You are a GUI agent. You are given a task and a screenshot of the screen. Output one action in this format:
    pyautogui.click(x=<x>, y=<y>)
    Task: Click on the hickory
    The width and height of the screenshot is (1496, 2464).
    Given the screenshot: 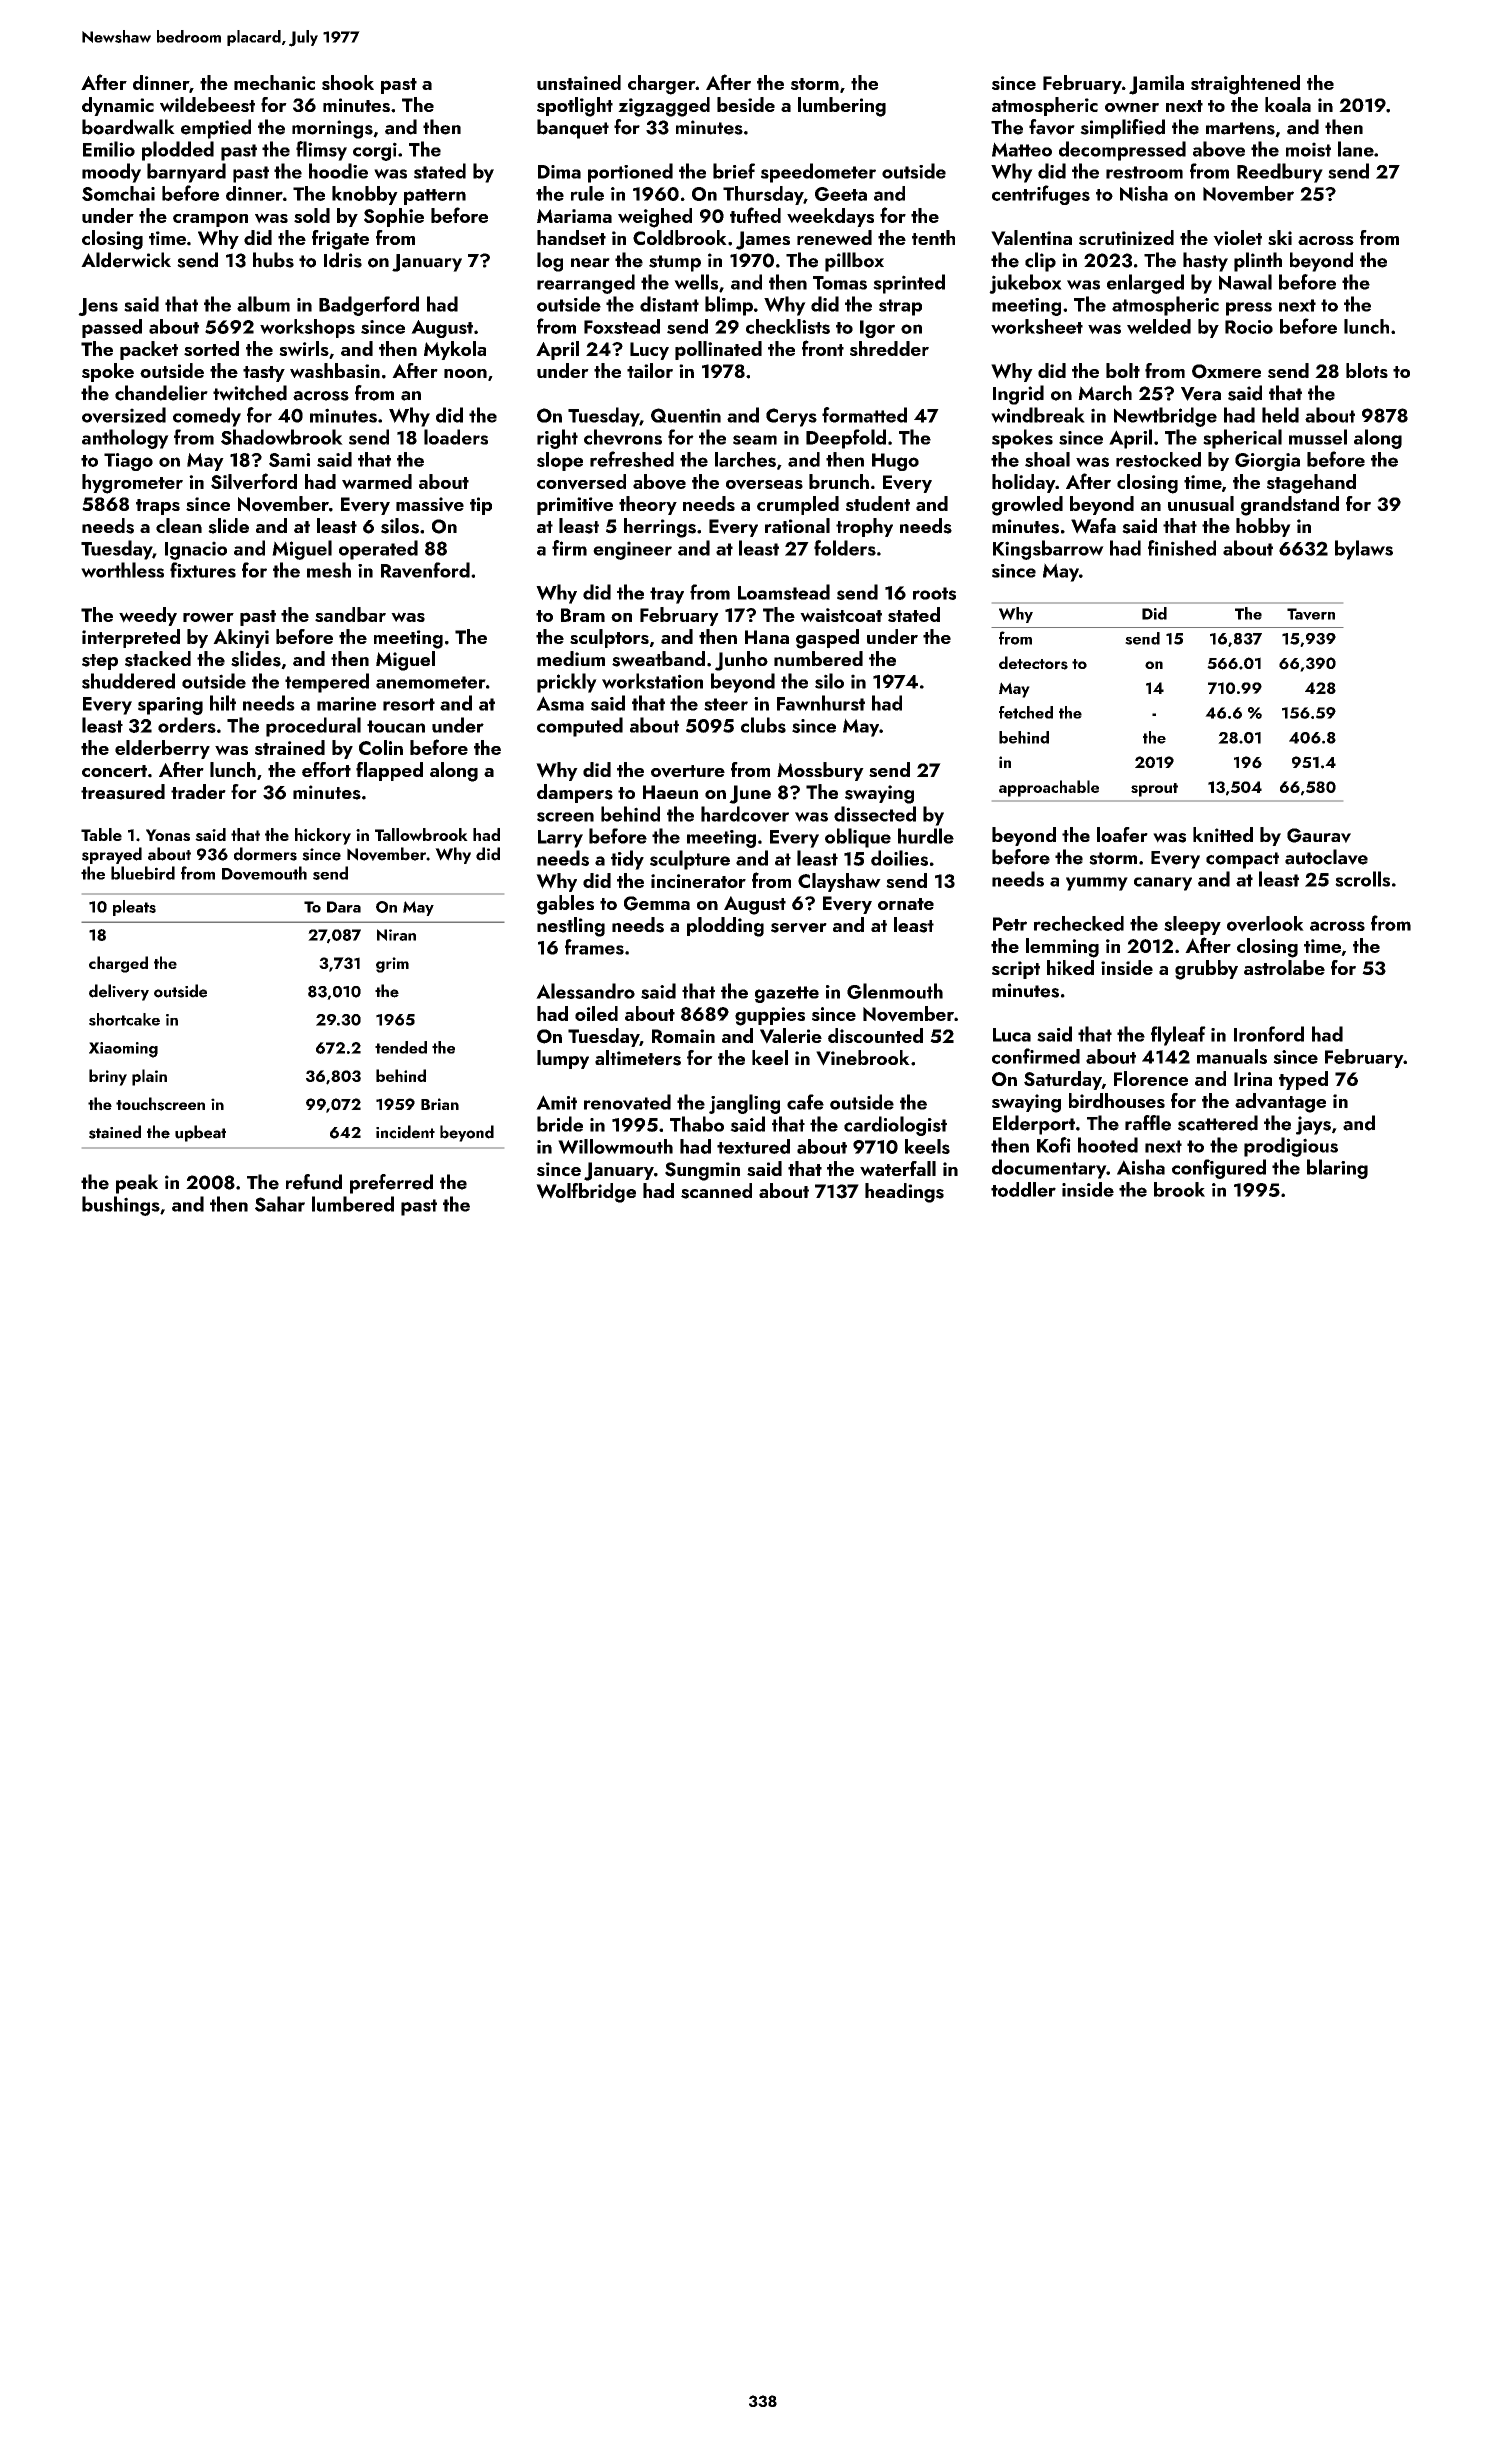 What is the action you would take?
    pyautogui.click(x=323, y=836)
